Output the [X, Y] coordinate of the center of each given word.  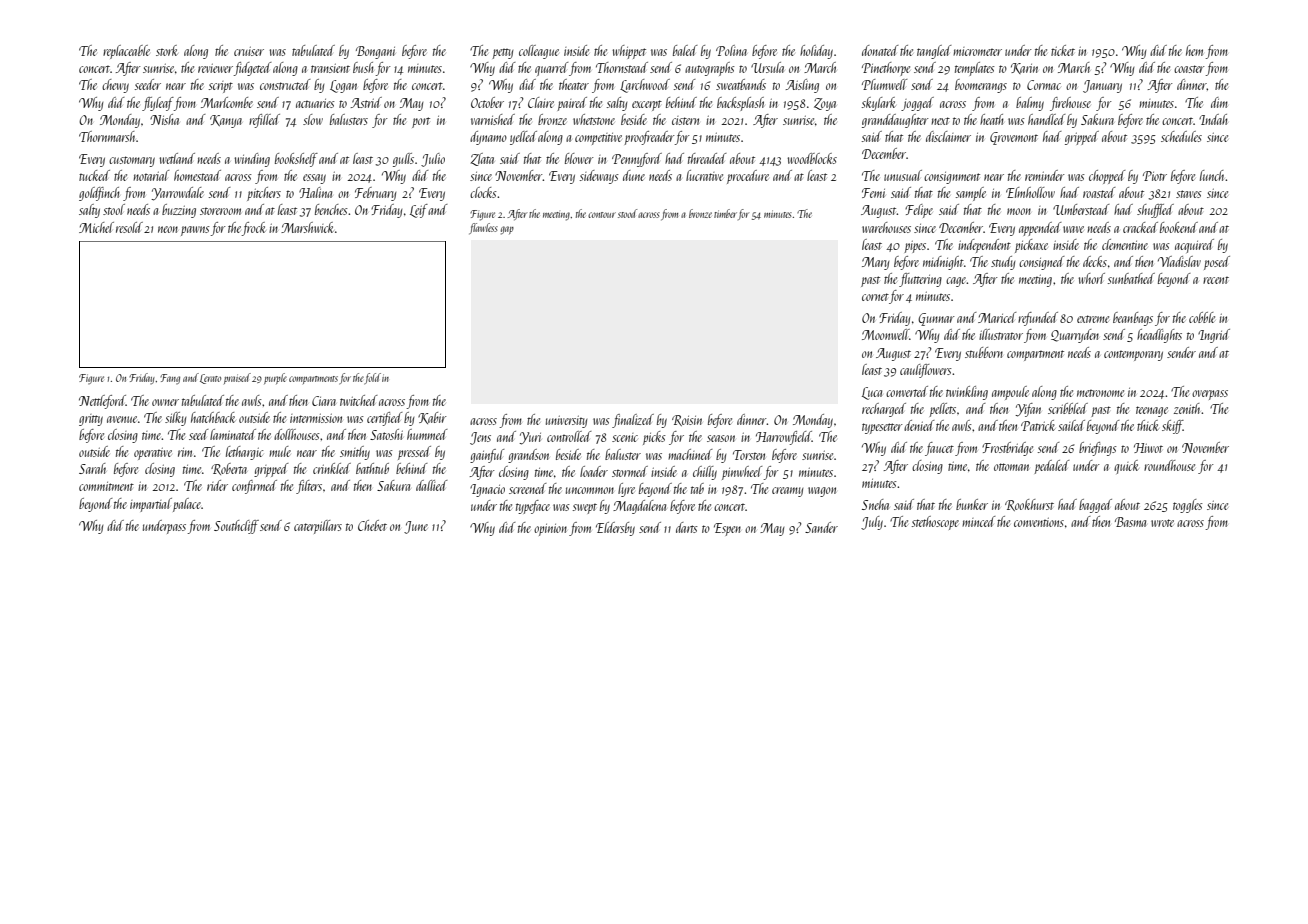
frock [254, 229]
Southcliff [236, 527]
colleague [539, 52]
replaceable [126, 52]
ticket [1063, 50]
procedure [748, 177]
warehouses [886, 227]
